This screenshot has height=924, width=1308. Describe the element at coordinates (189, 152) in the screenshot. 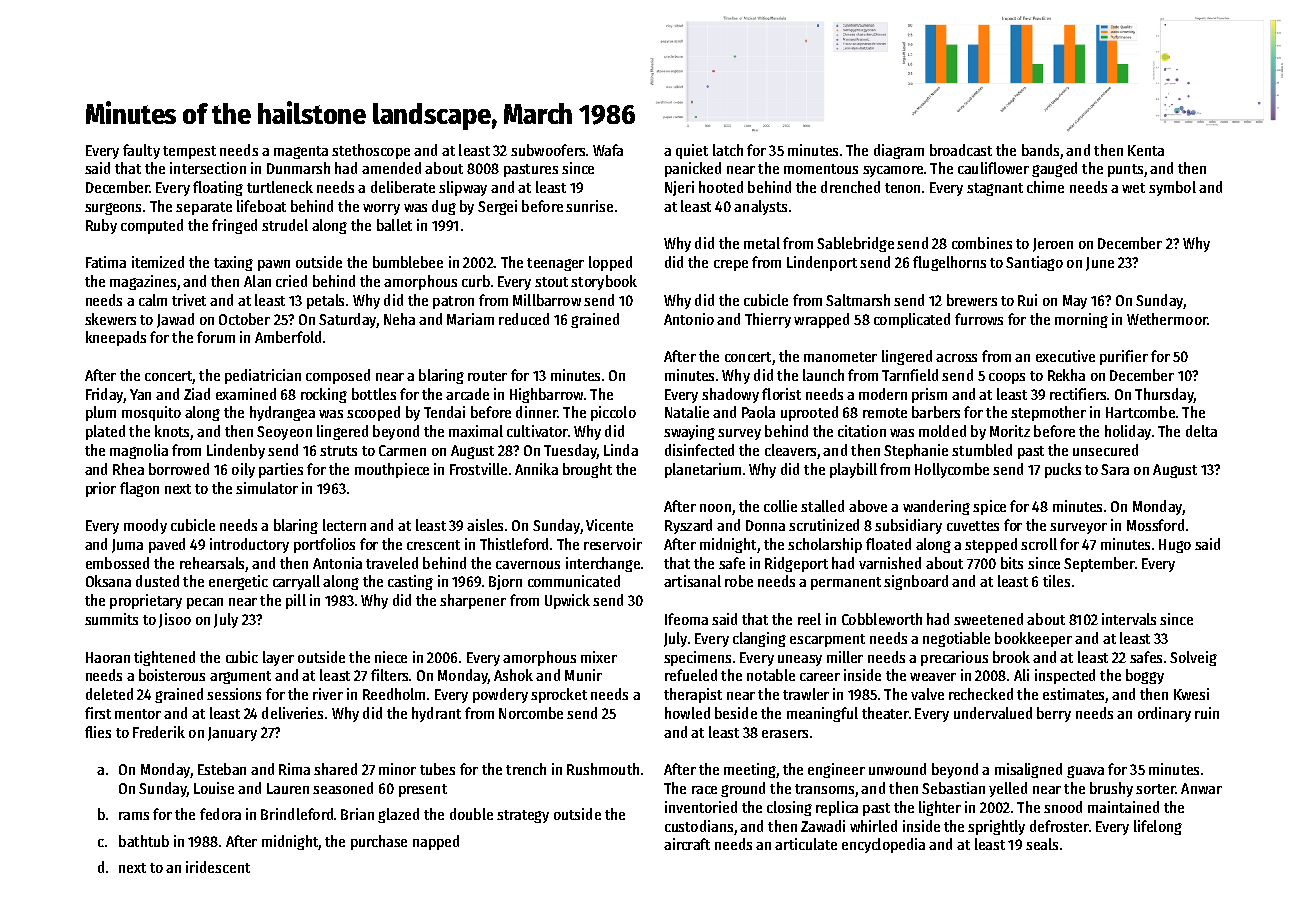

I see `tempest` at that location.
